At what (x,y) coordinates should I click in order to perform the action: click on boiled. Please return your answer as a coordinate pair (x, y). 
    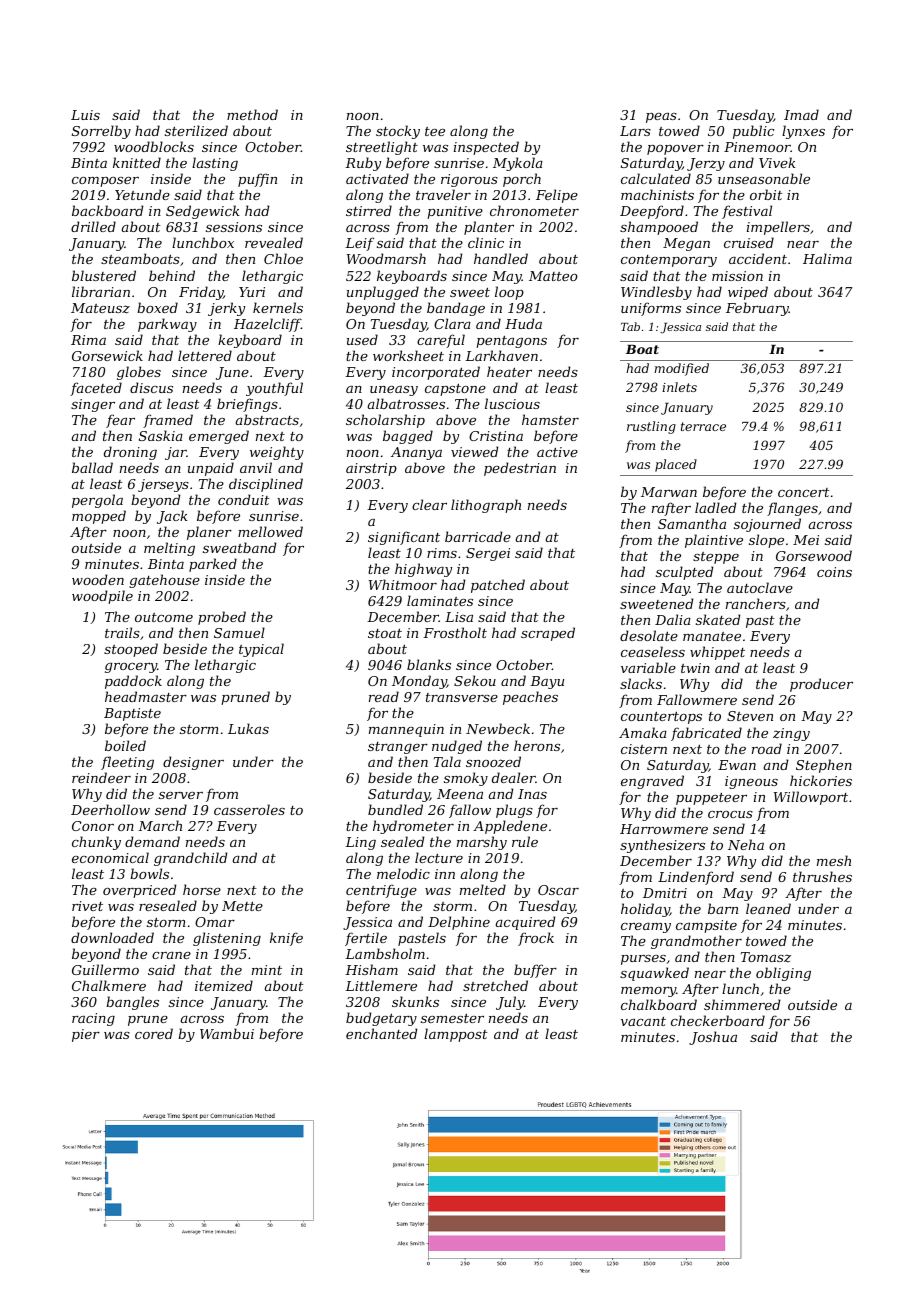
    Looking at the image, I should click on (125, 745).
